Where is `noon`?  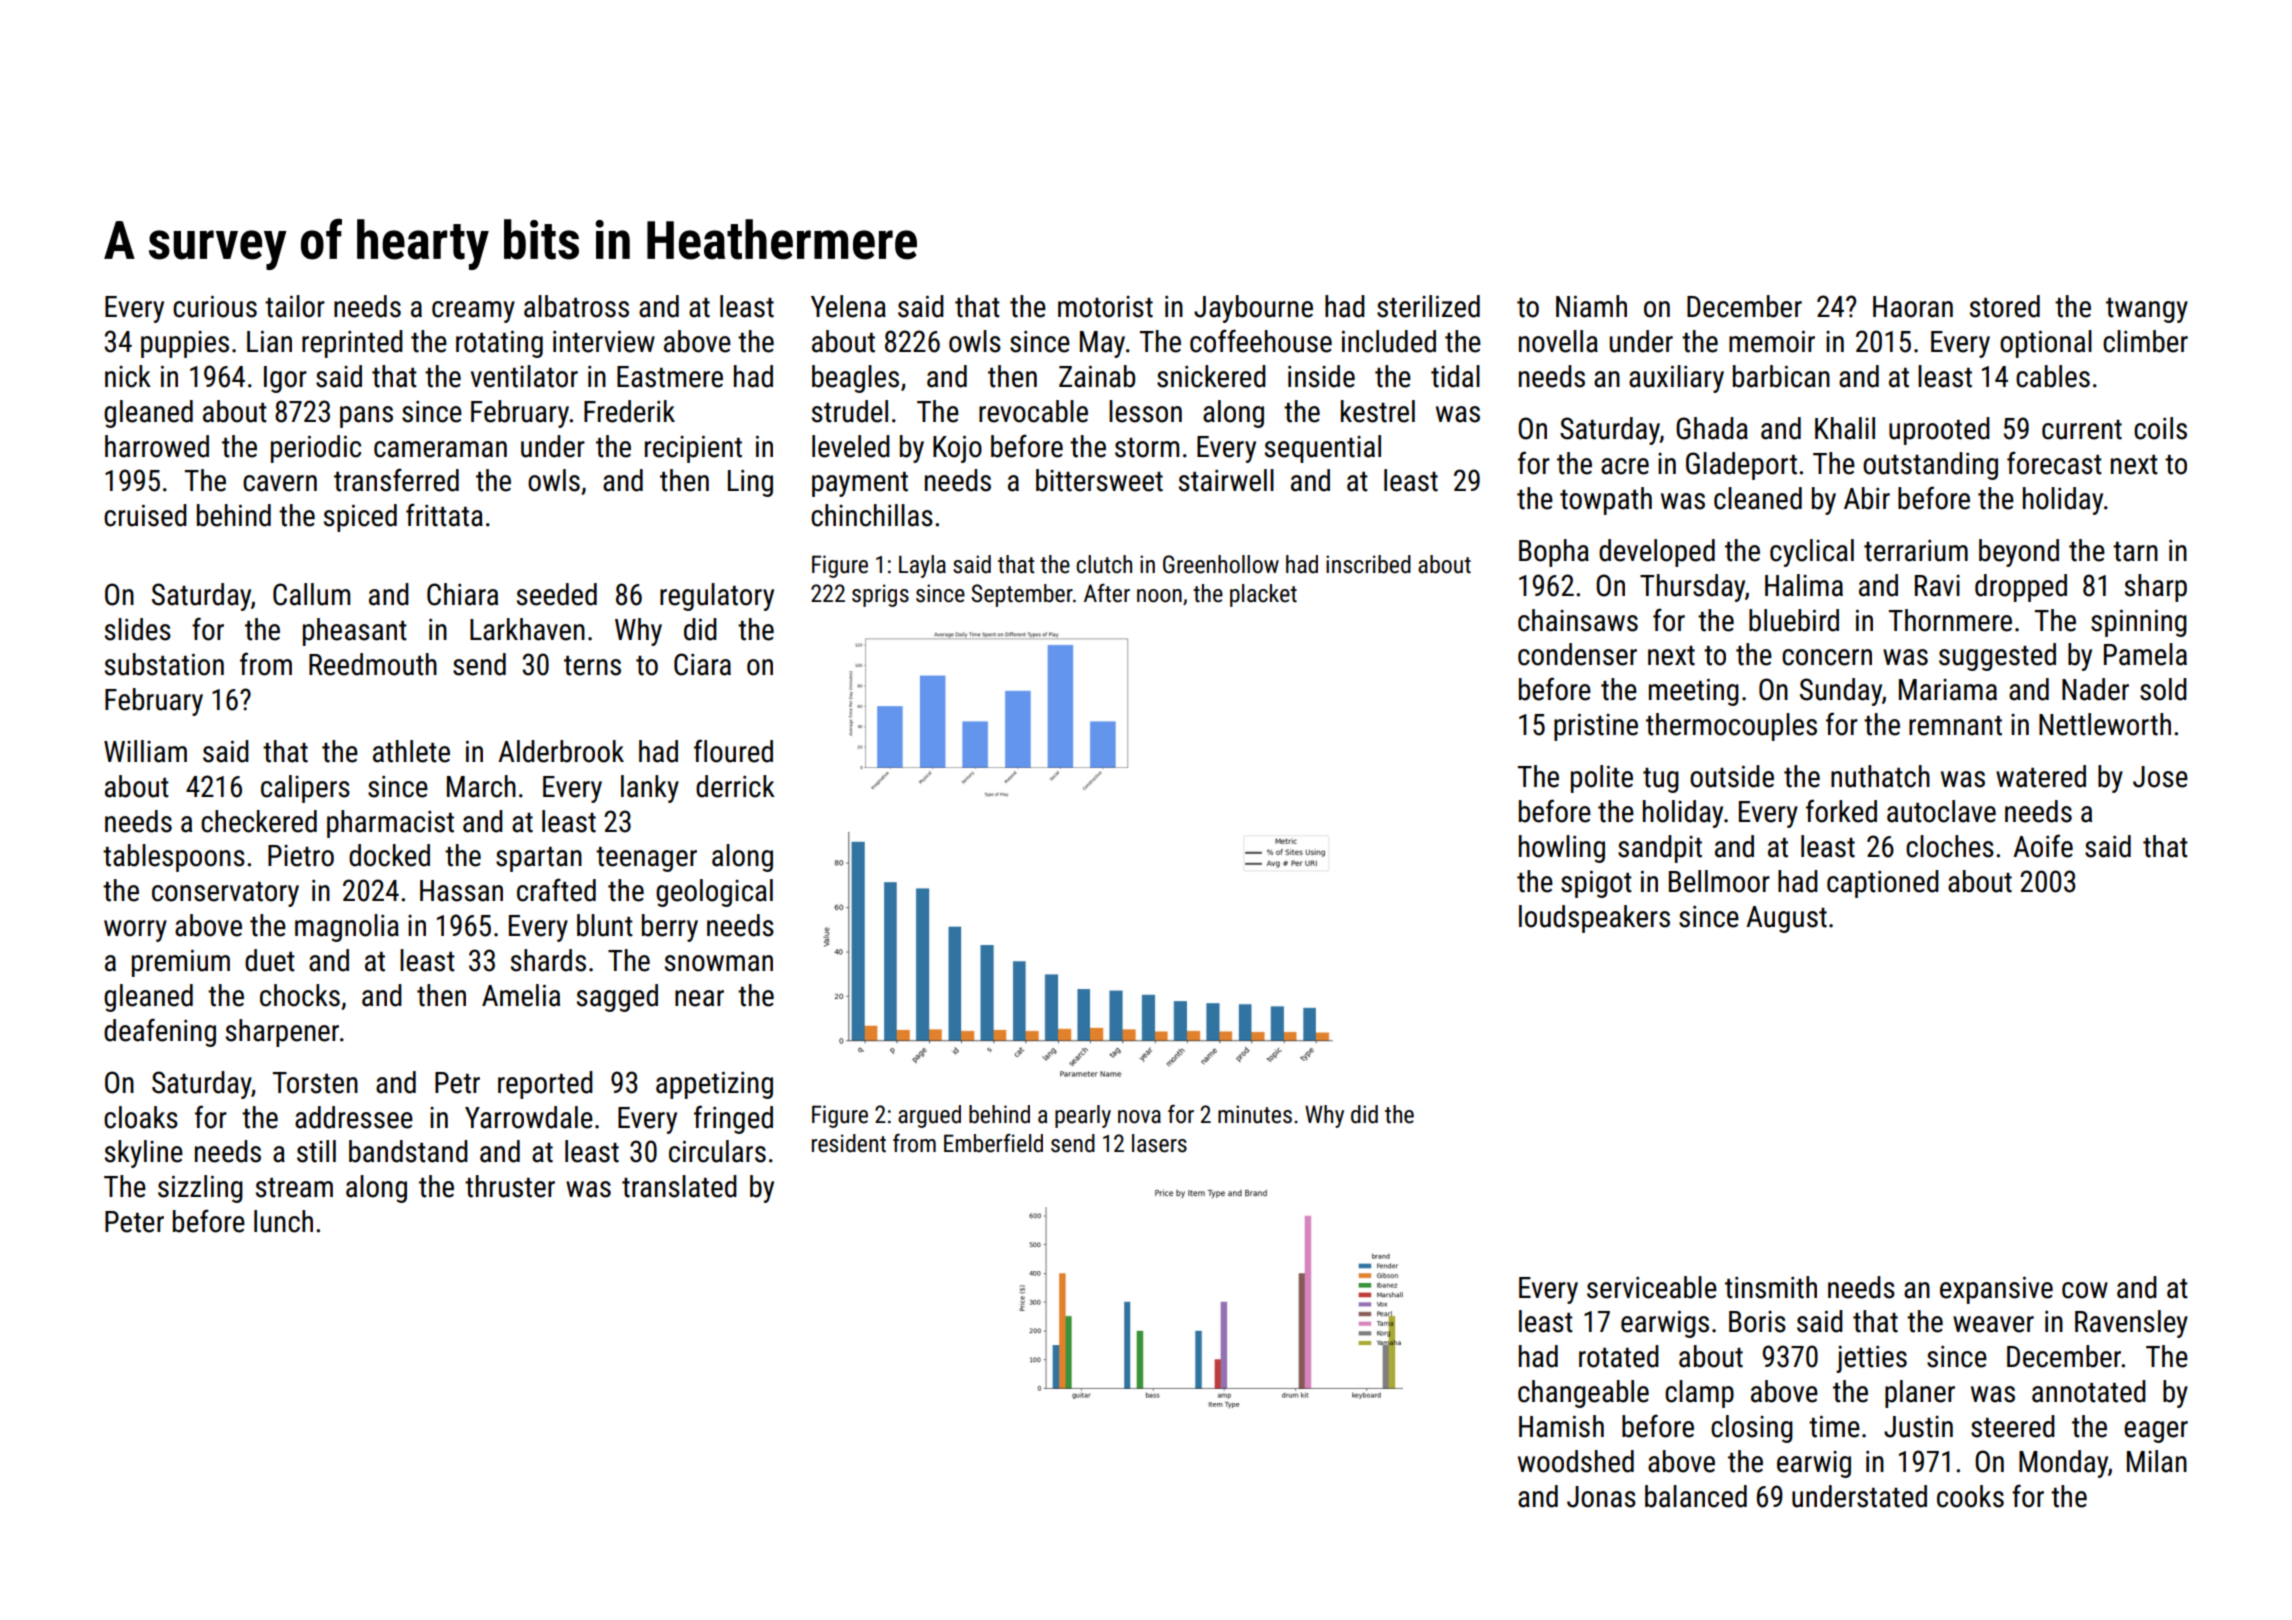
noon is located at coordinates (1159, 596).
